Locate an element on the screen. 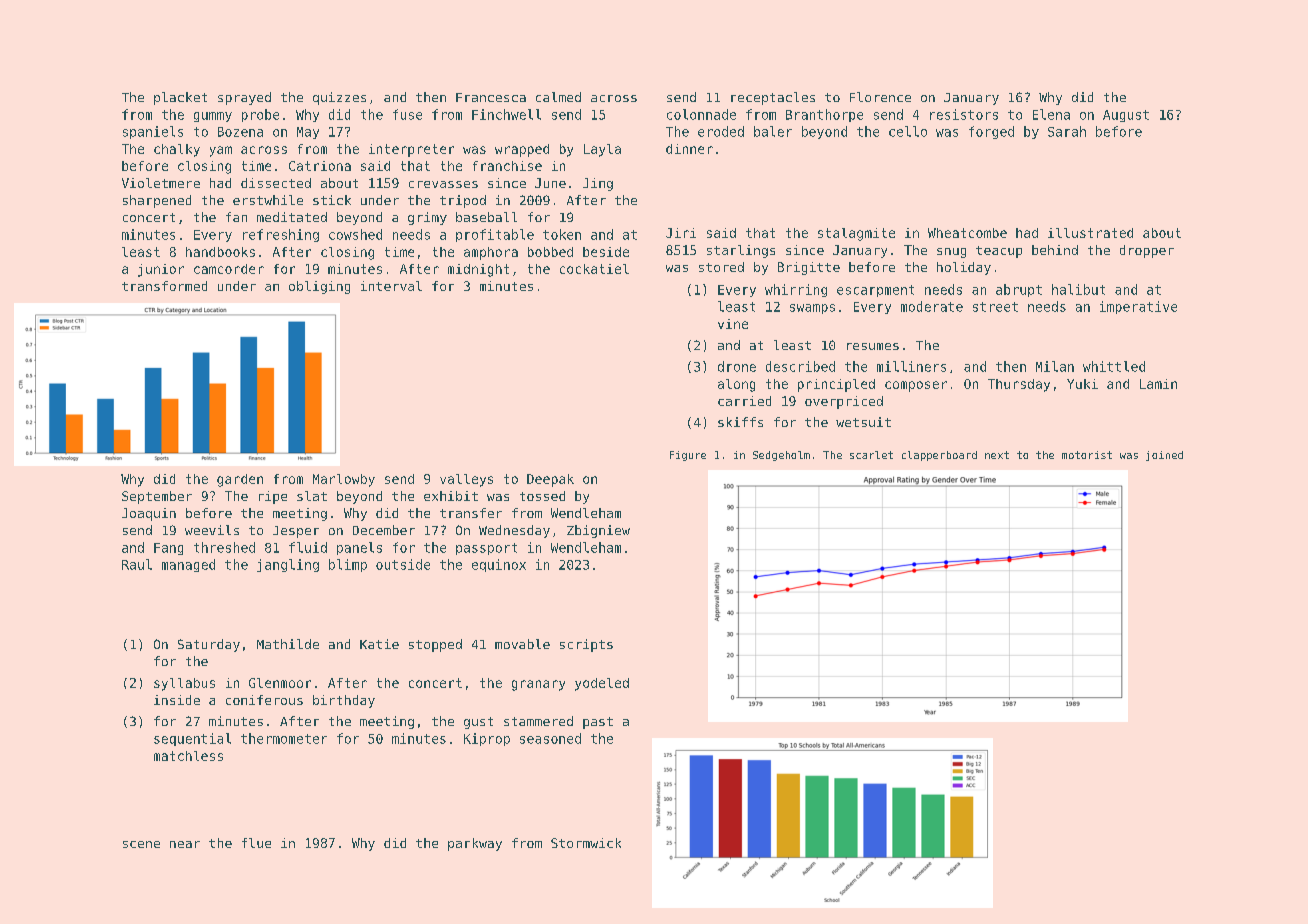 The height and width of the screenshot is (924, 1308). parkway is located at coordinates (475, 844).
